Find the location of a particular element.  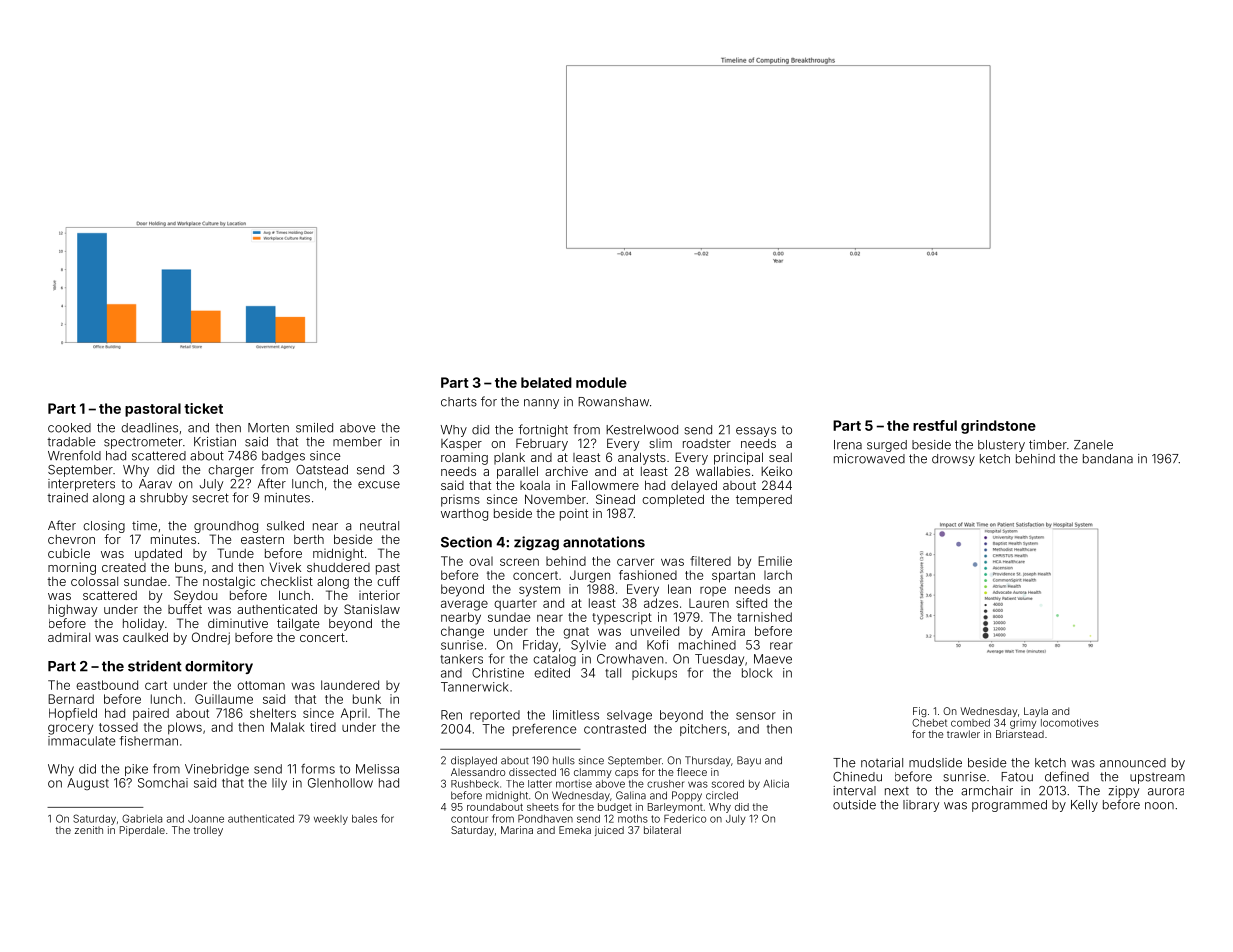

module is located at coordinates (601, 382).
